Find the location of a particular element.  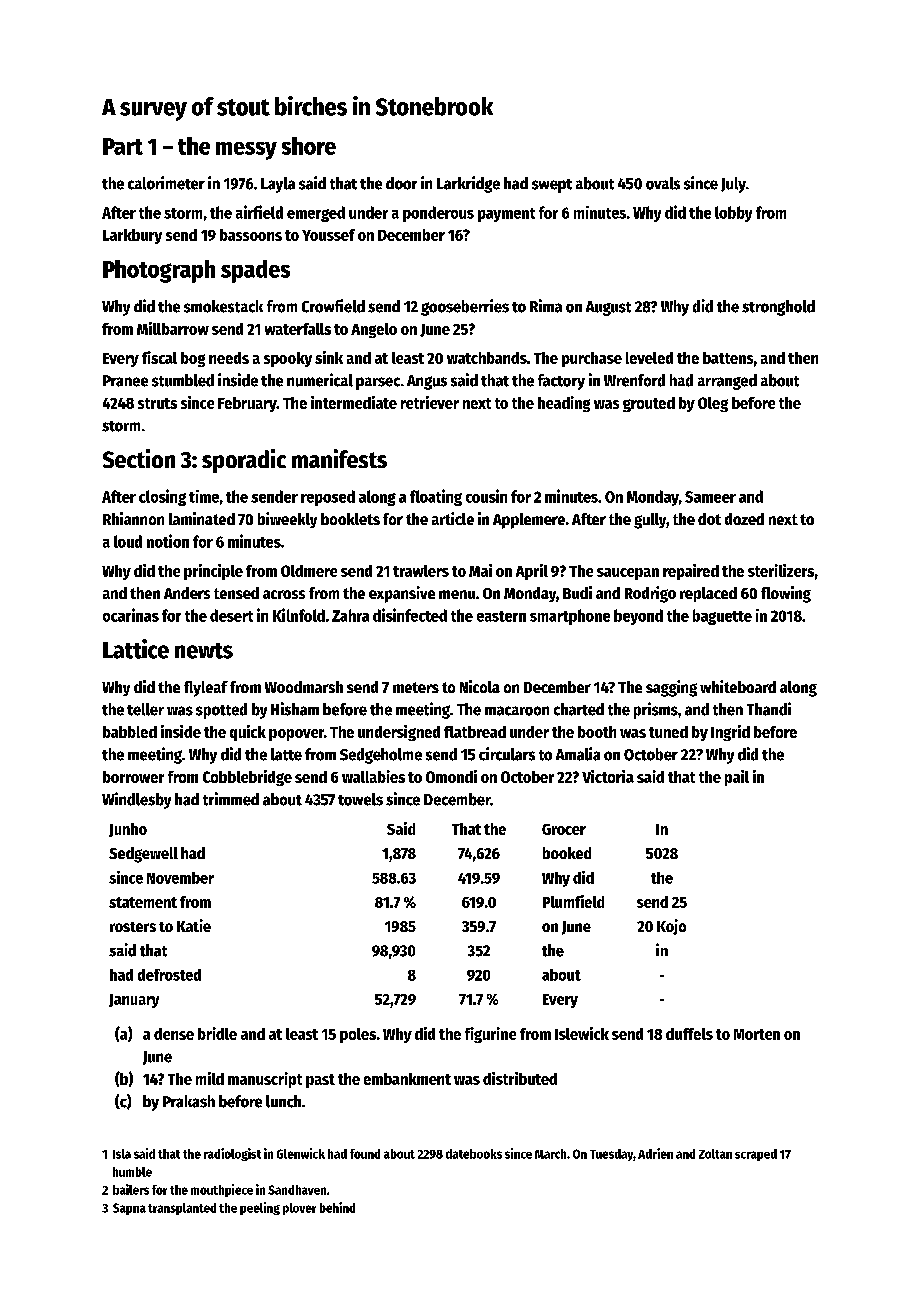

found is located at coordinates (365, 1154).
